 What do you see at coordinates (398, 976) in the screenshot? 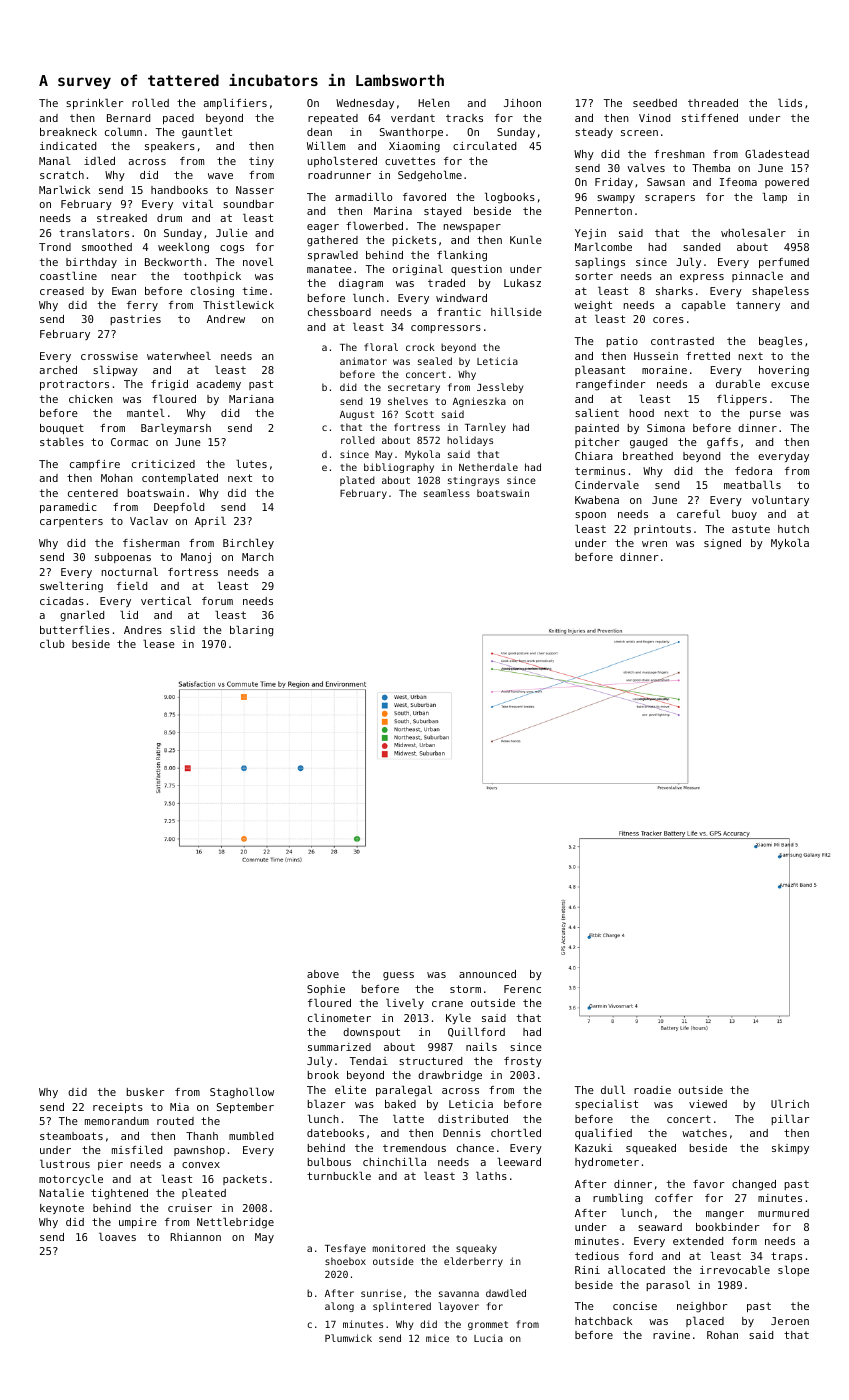
I see `guess` at bounding box center [398, 976].
